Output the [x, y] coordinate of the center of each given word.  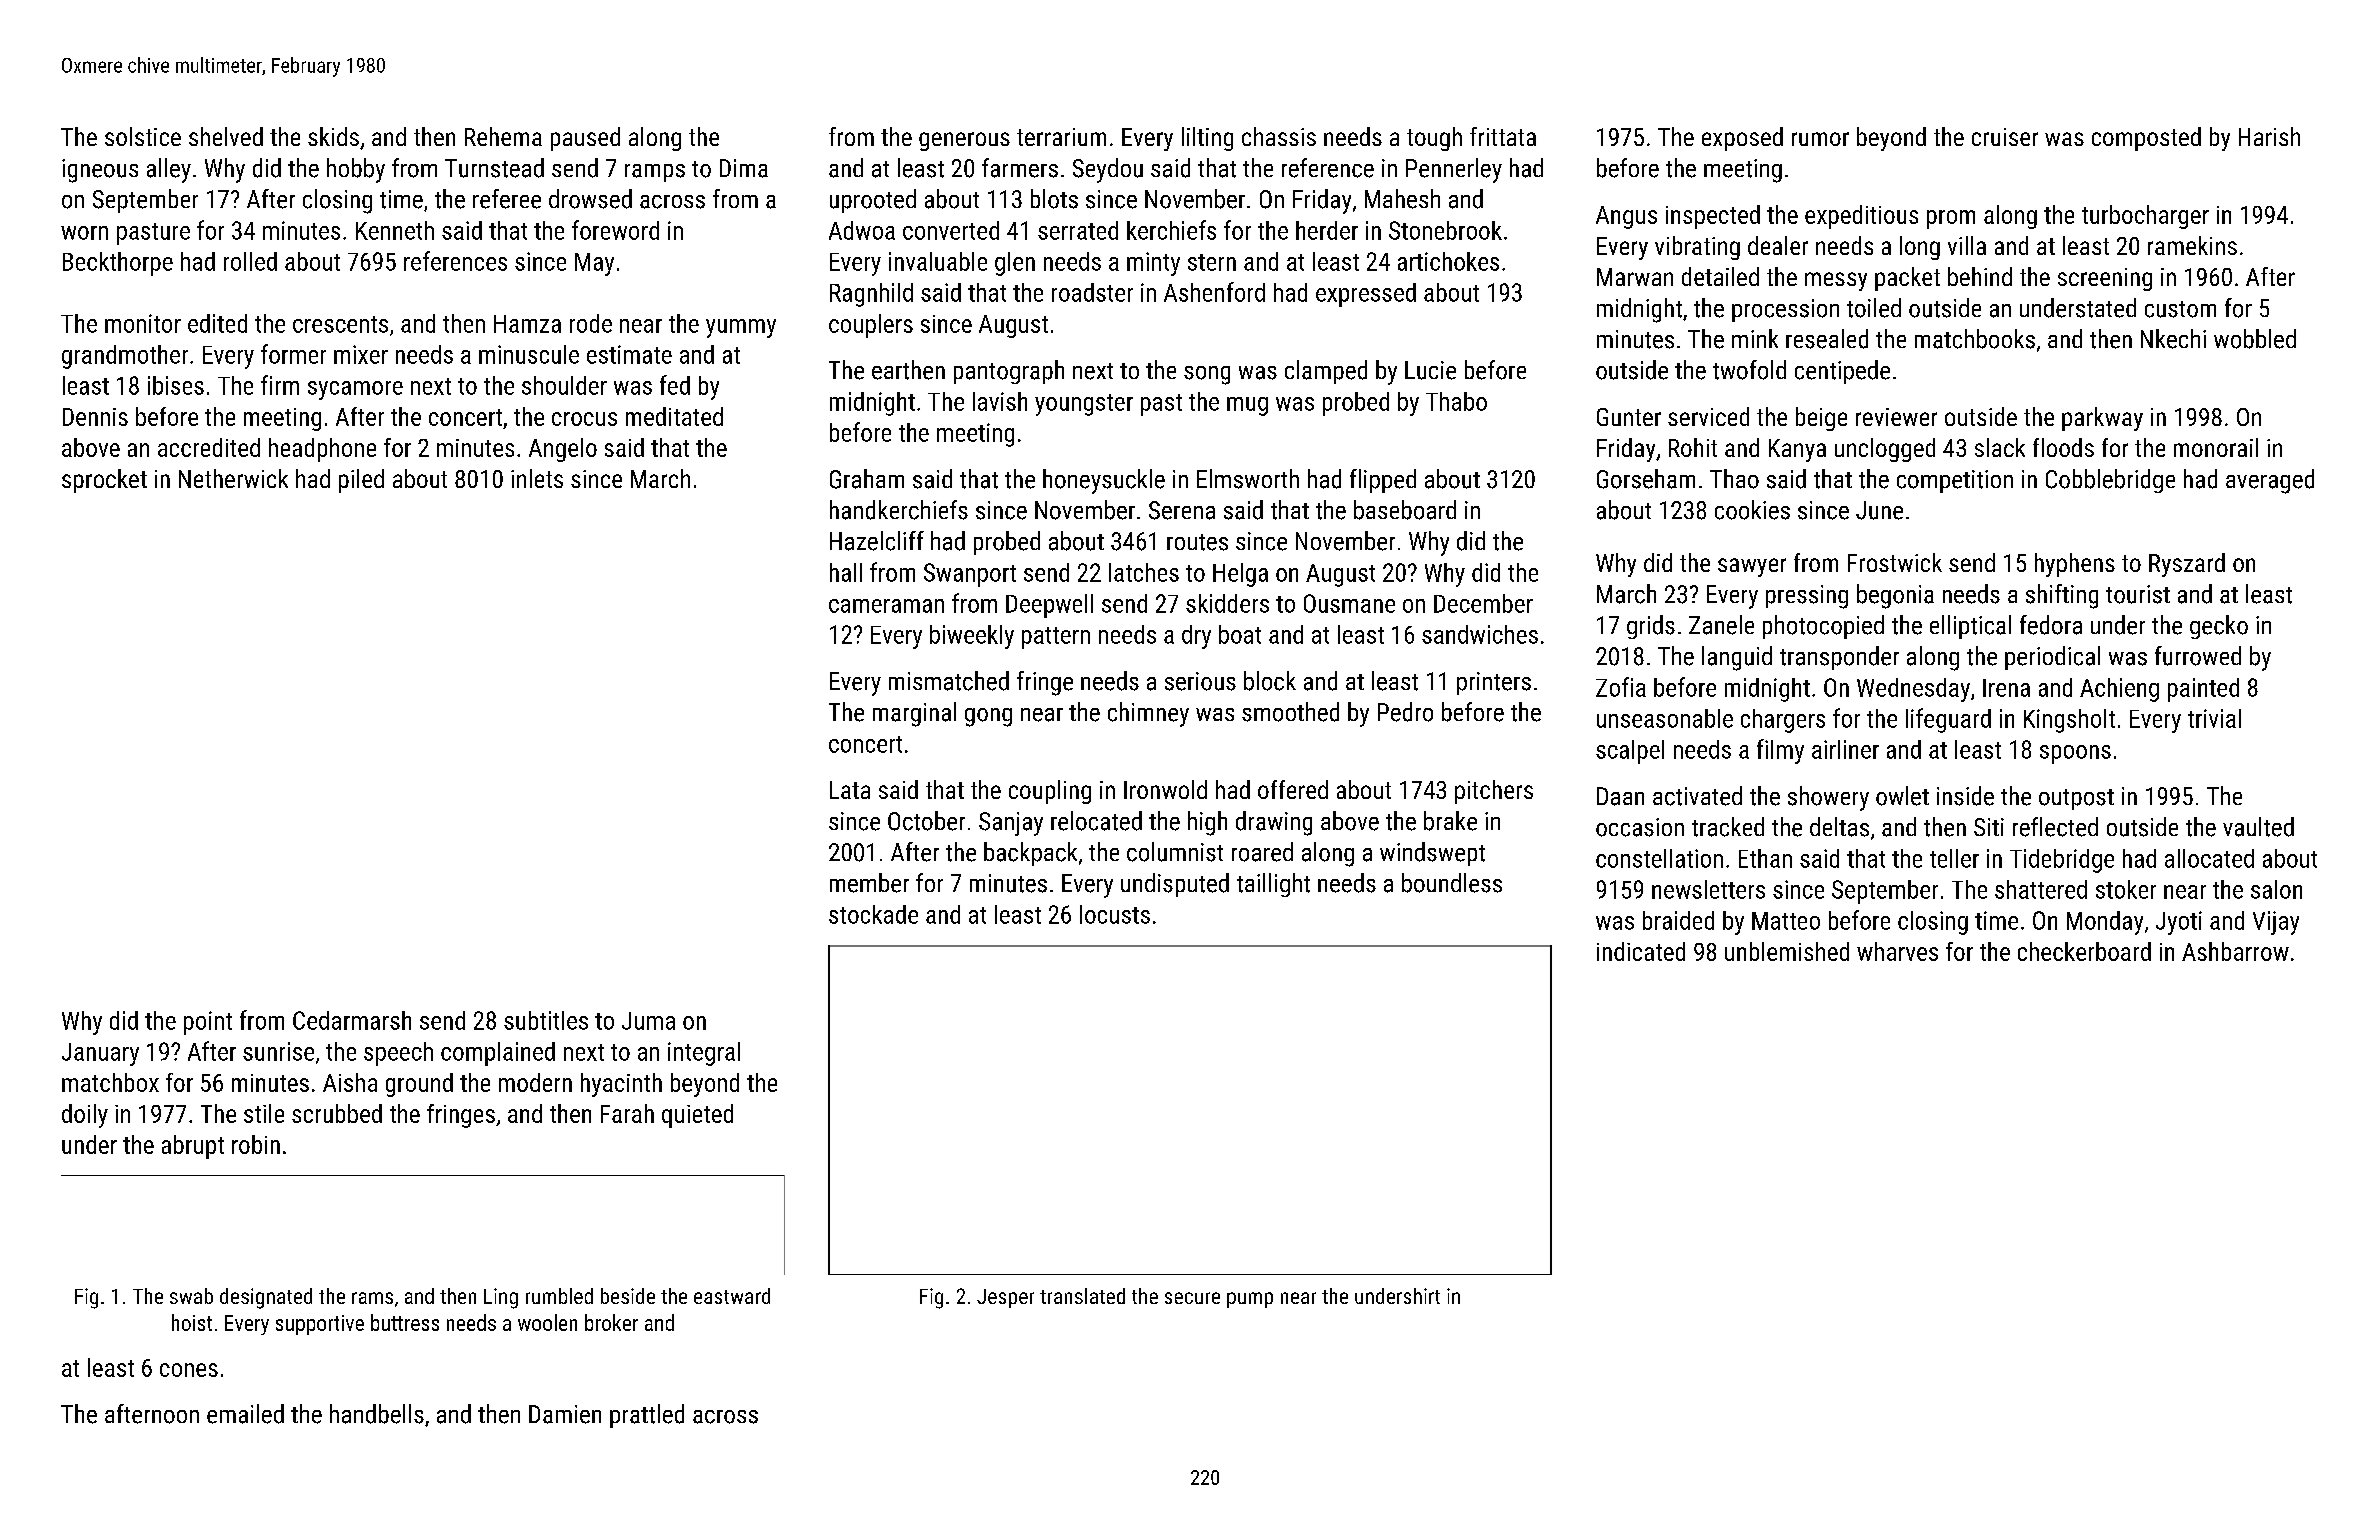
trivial [2214, 718]
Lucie [1430, 370]
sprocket [104, 481]
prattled [647, 1416]
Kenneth [395, 230]
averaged [2270, 481]
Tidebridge [2062, 861]
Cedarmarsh [352, 1020]
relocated [1096, 821]
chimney [1148, 714]
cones [189, 1370]
